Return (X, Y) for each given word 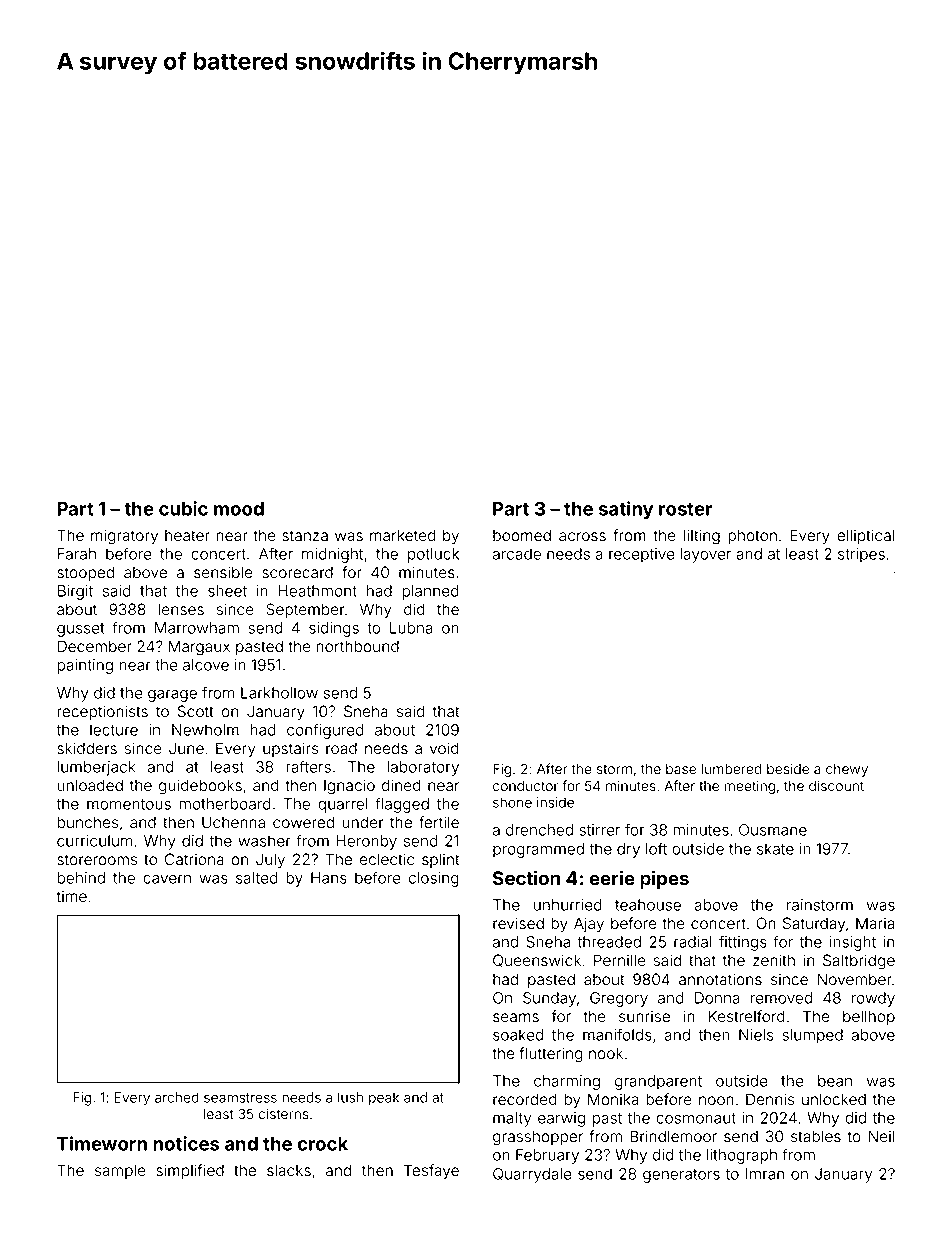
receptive (642, 555)
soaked (518, 1035)
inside (555, 802)
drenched (539, 830)
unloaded (90, 785)
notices (186, 1143)
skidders (87, 748)
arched (177, 1097)
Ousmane (773, 830)
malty (512, 1119)
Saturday (814, 925)
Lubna (411, 628)
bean (835, 1081)
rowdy (873, 999)
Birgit (75, 592)
